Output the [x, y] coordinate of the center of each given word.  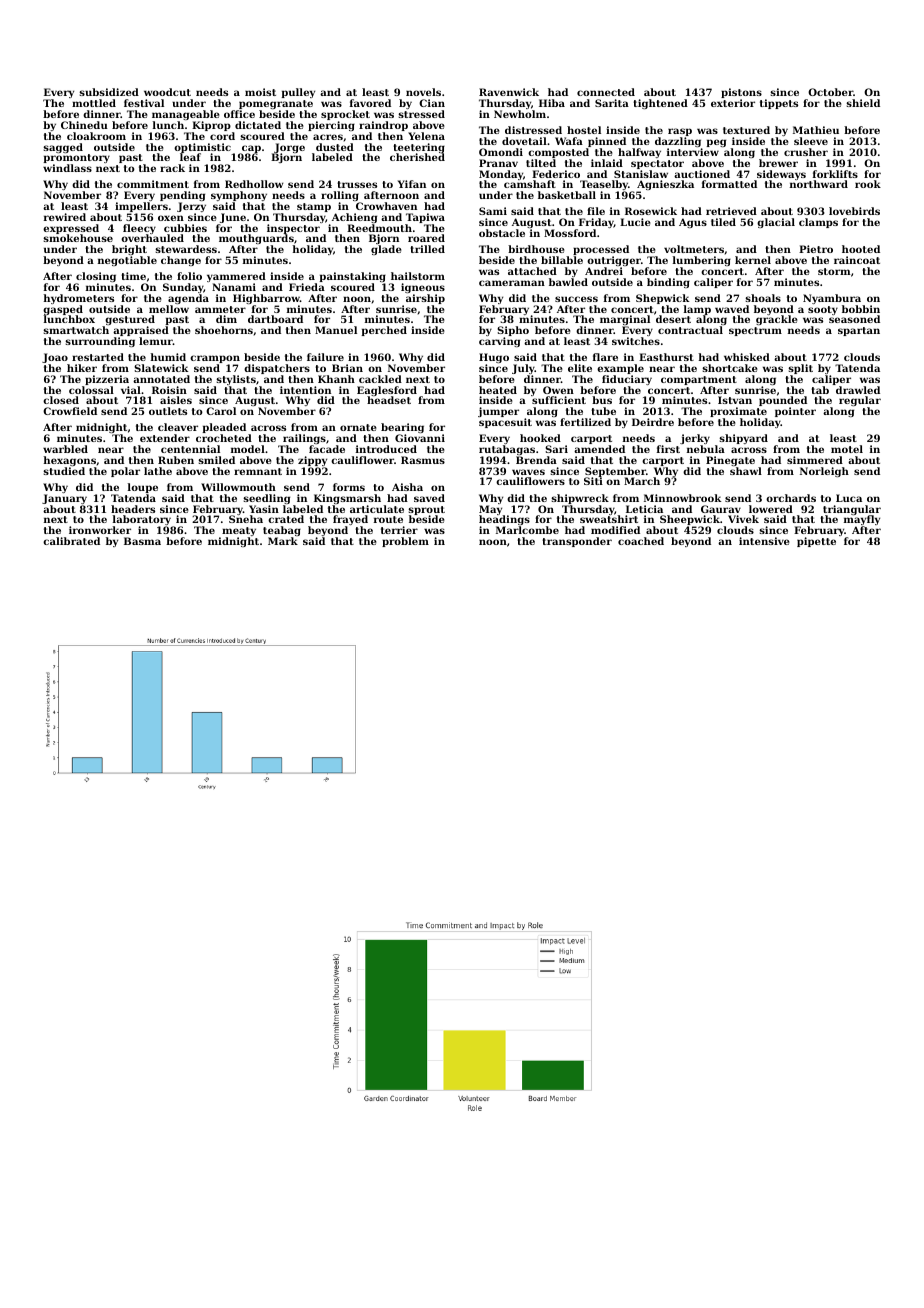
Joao [55, 358]
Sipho [513, 331]
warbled [65, 449]
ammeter [220, 309]
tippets [779, 104]
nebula [706, 449]
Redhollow [254, 184]
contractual [690, 330]
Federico [556, 174]
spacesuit [505, 423]
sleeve [811, 141]
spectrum [755, 331]
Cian [432, 103]
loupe [143, 488]
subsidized [109, 92]
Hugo [494, 358]
